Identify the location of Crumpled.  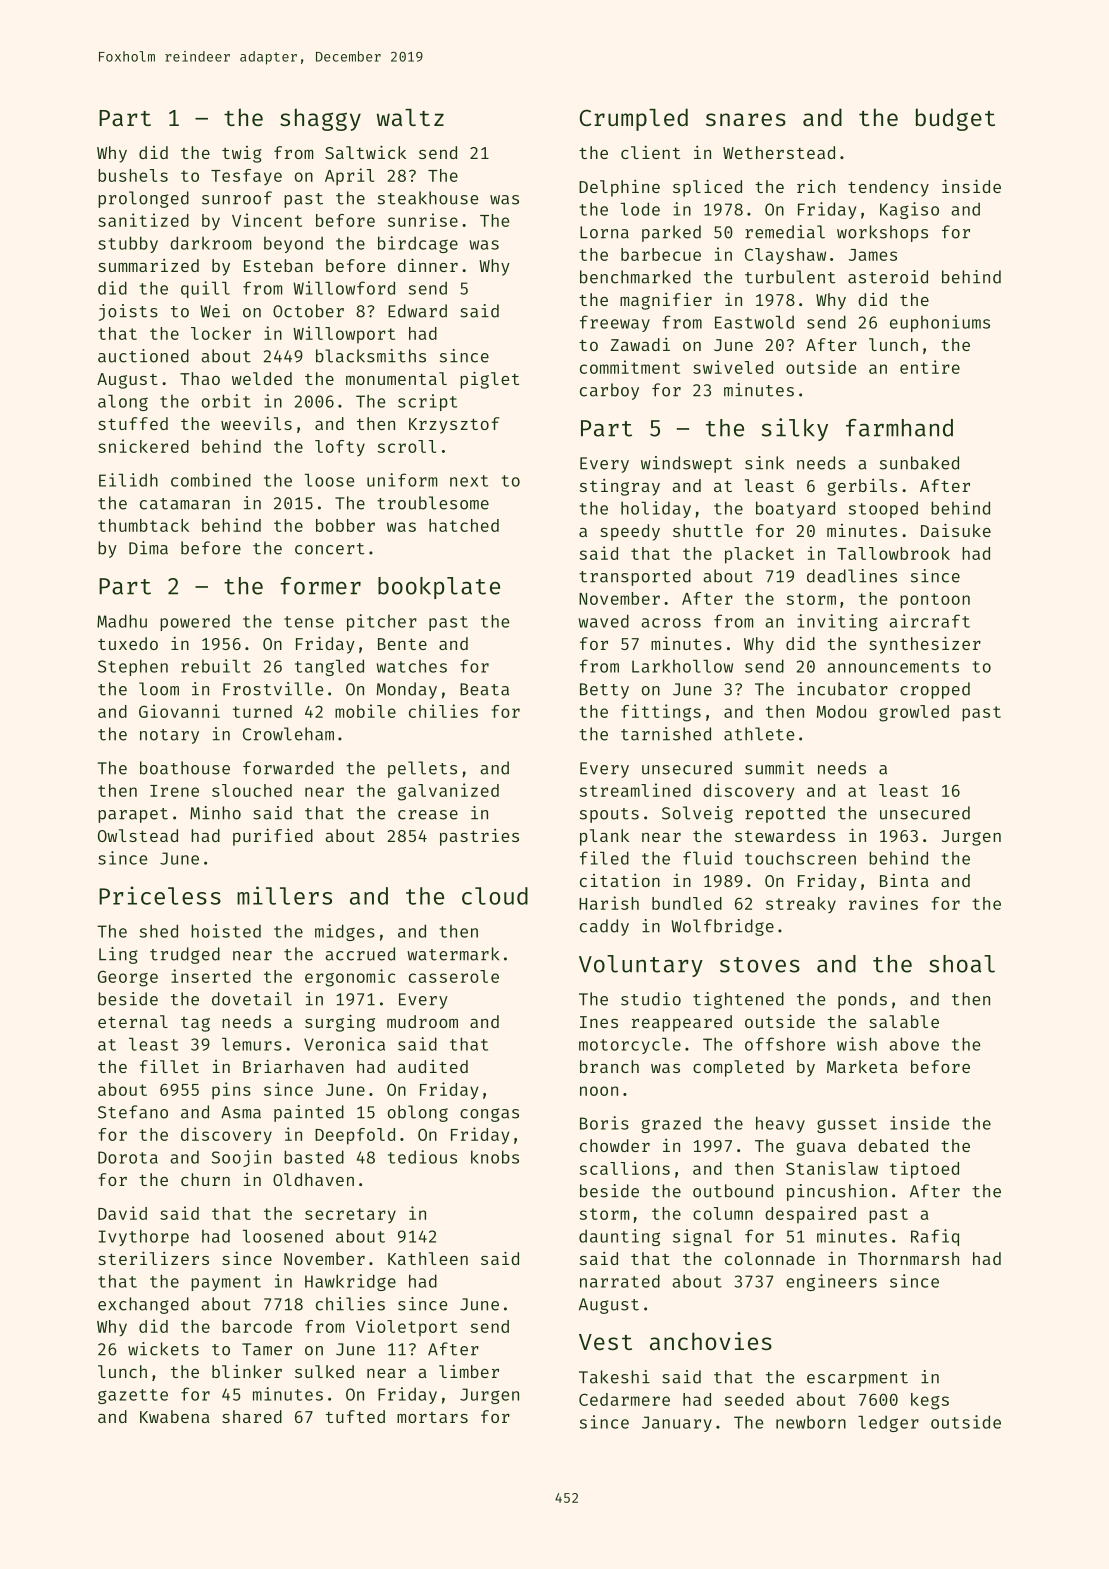
(634, 119).
